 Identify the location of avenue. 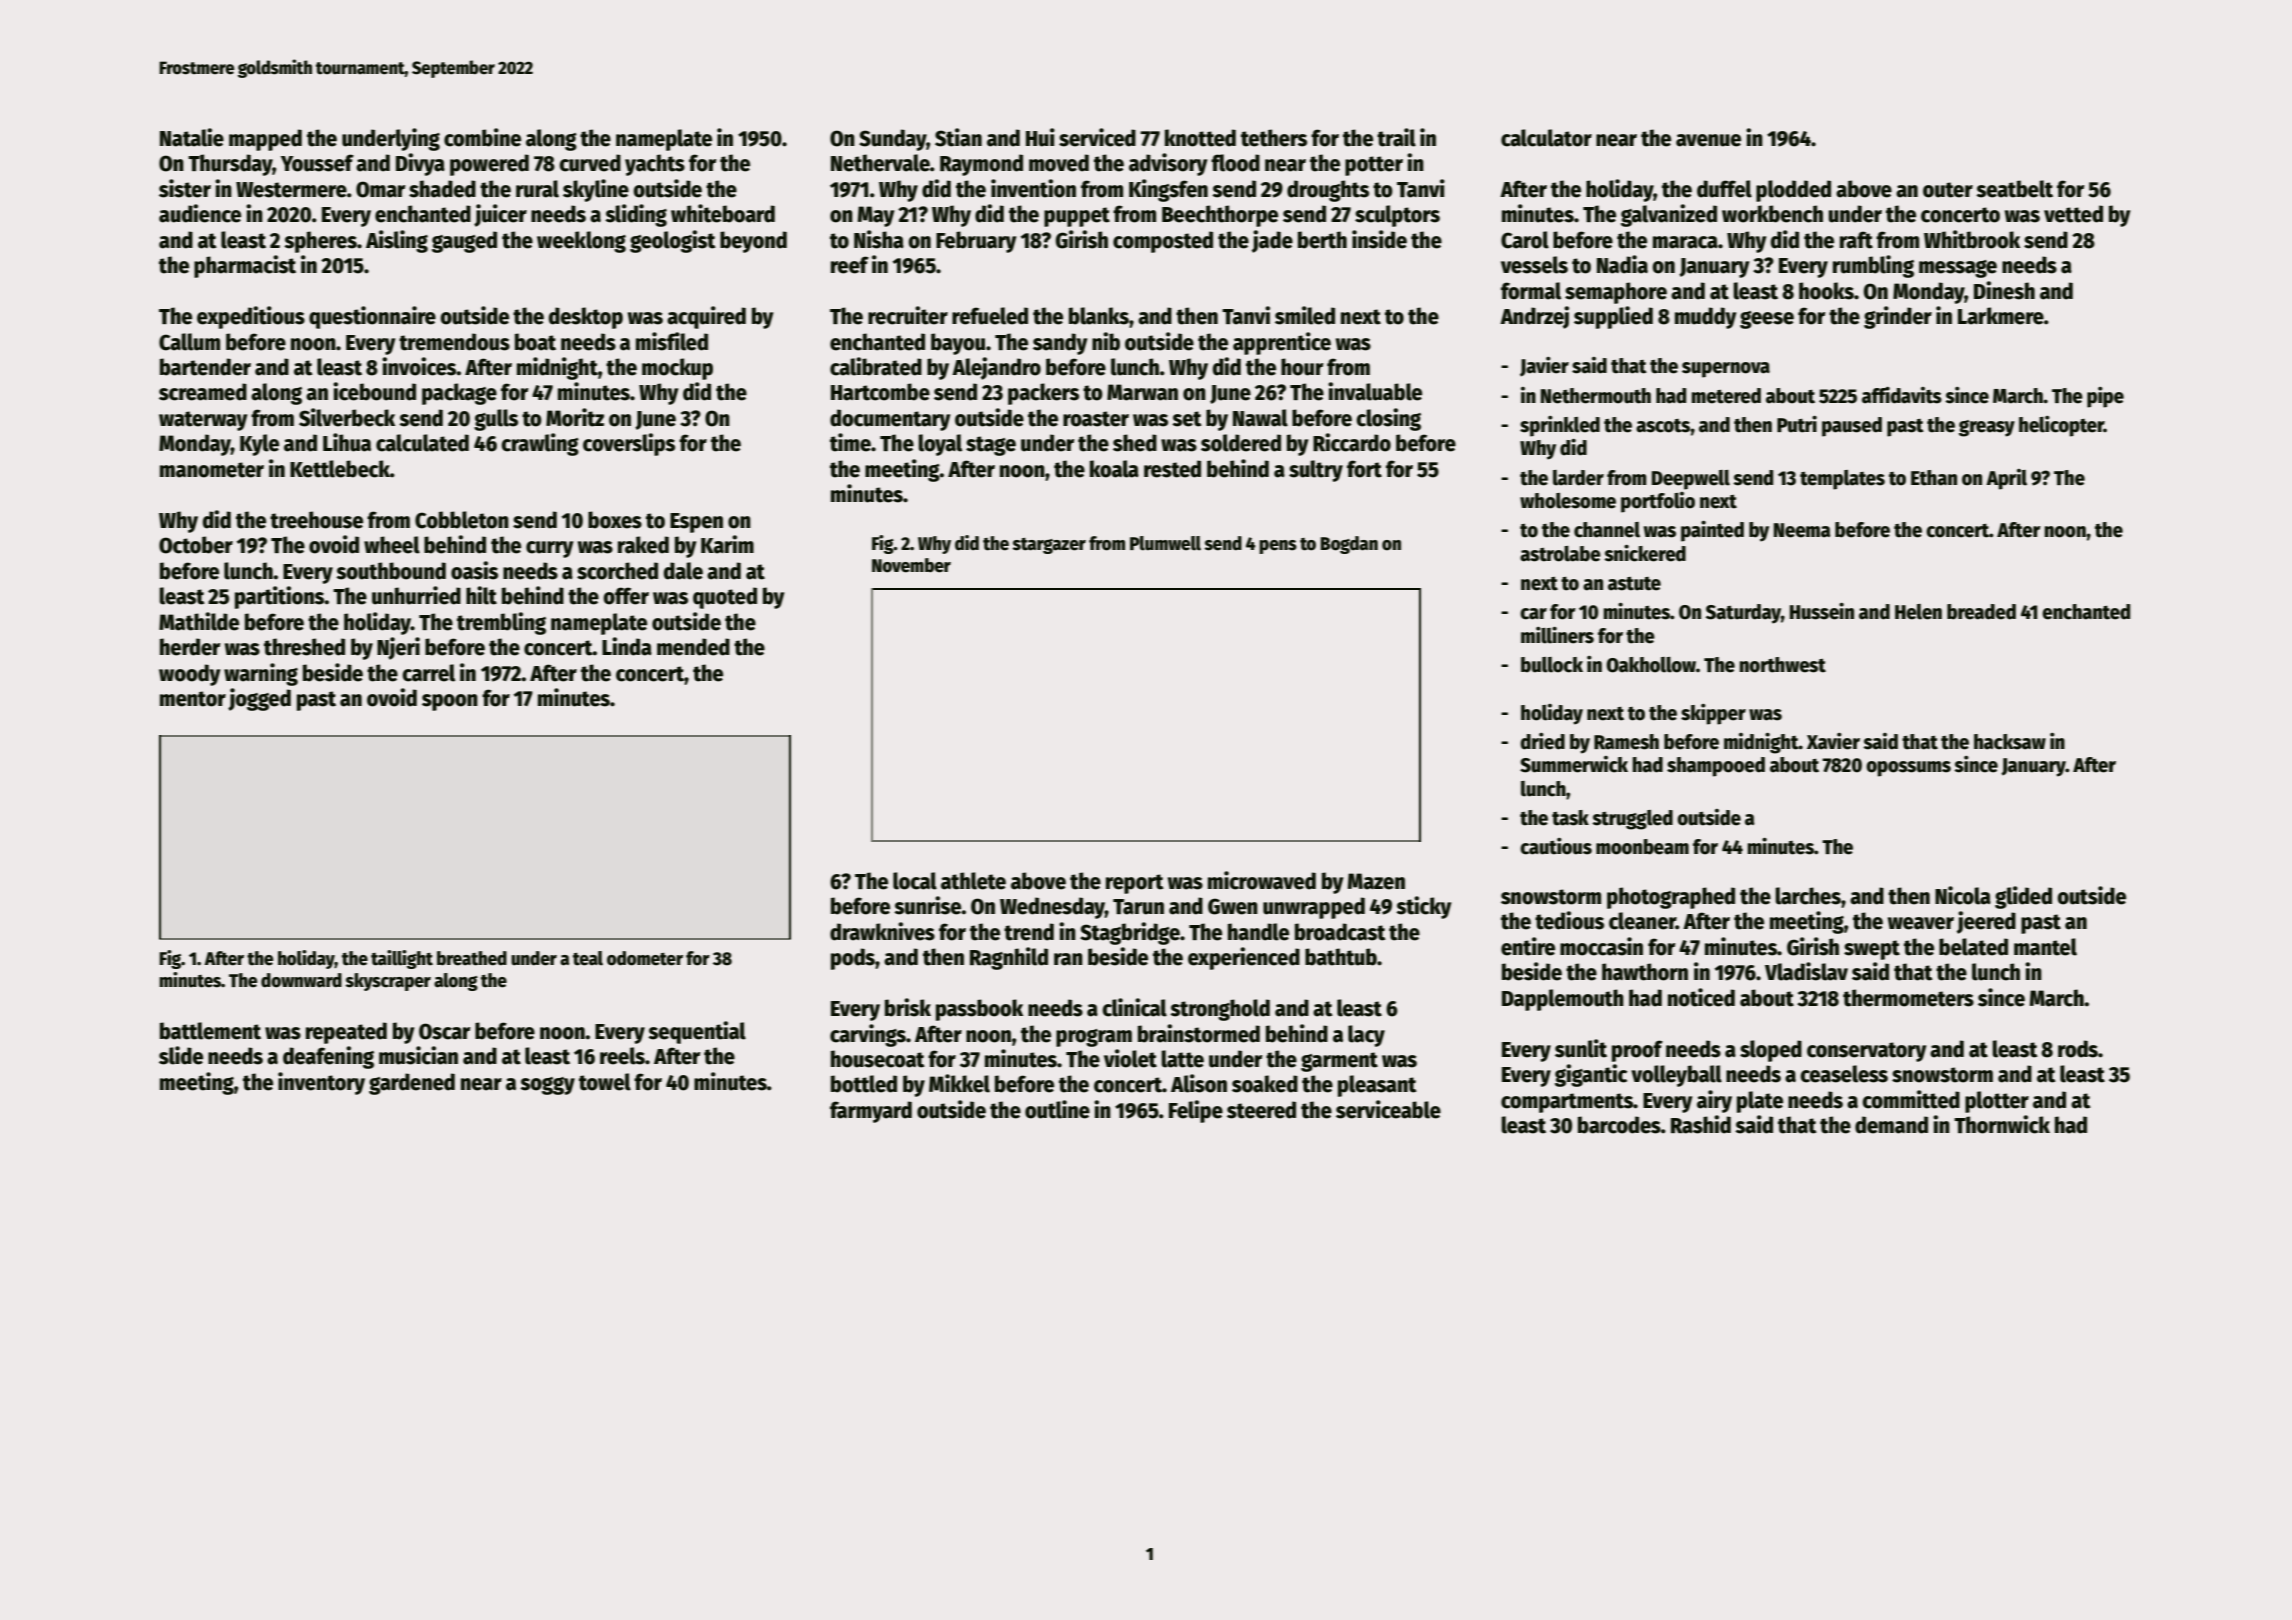
(1708, 140).
